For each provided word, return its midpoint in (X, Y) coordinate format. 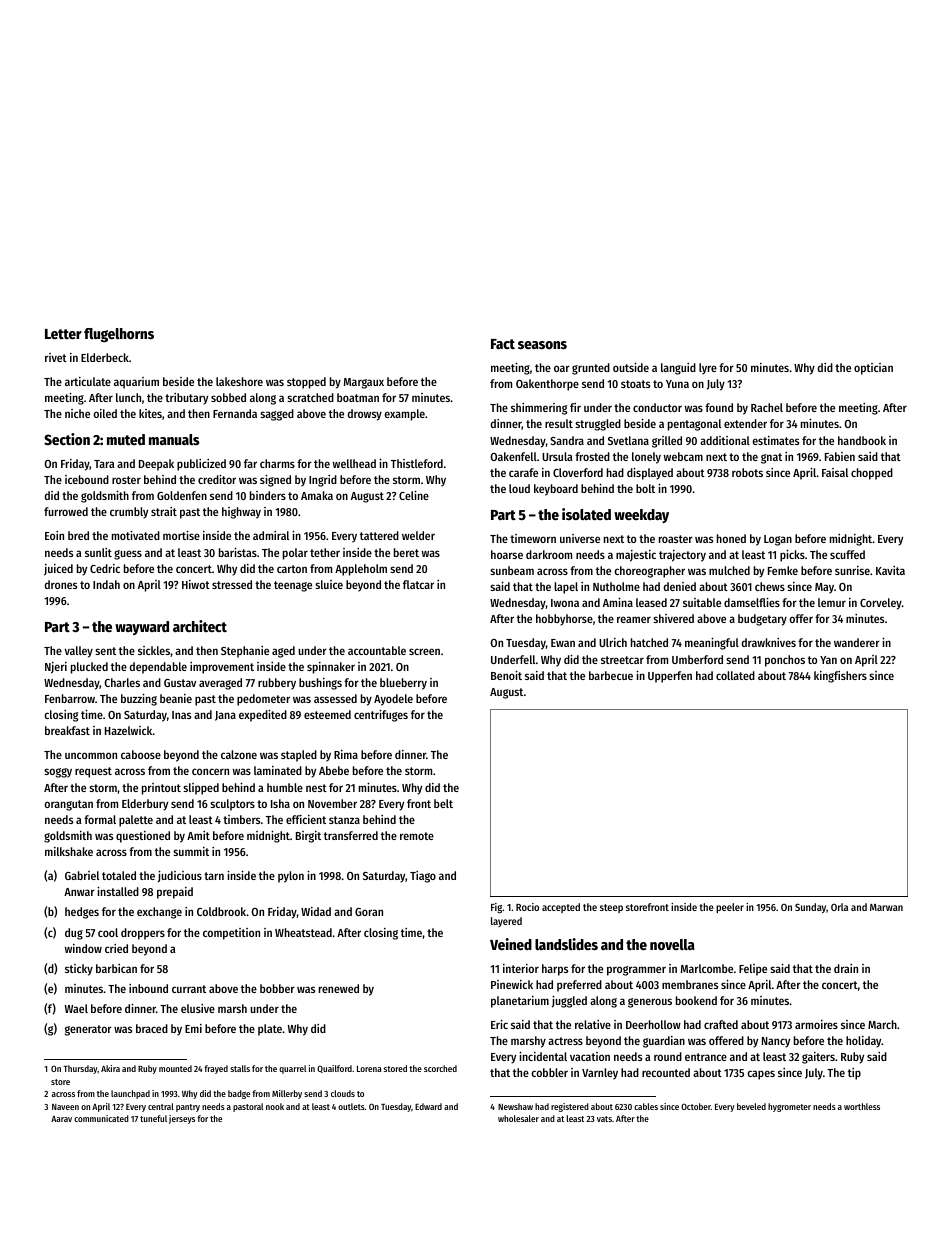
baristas (238, 552)
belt (443, 803)
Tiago (423, 877)
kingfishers (840, 677)
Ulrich (613, 642)
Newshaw (515, 1106)
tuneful (153, 1118)
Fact (503, 344)
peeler (730, 908)
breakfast (67, 730)
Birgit (308, 837)
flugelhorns (119, 335)
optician (873, 369)
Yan (828, 660)
